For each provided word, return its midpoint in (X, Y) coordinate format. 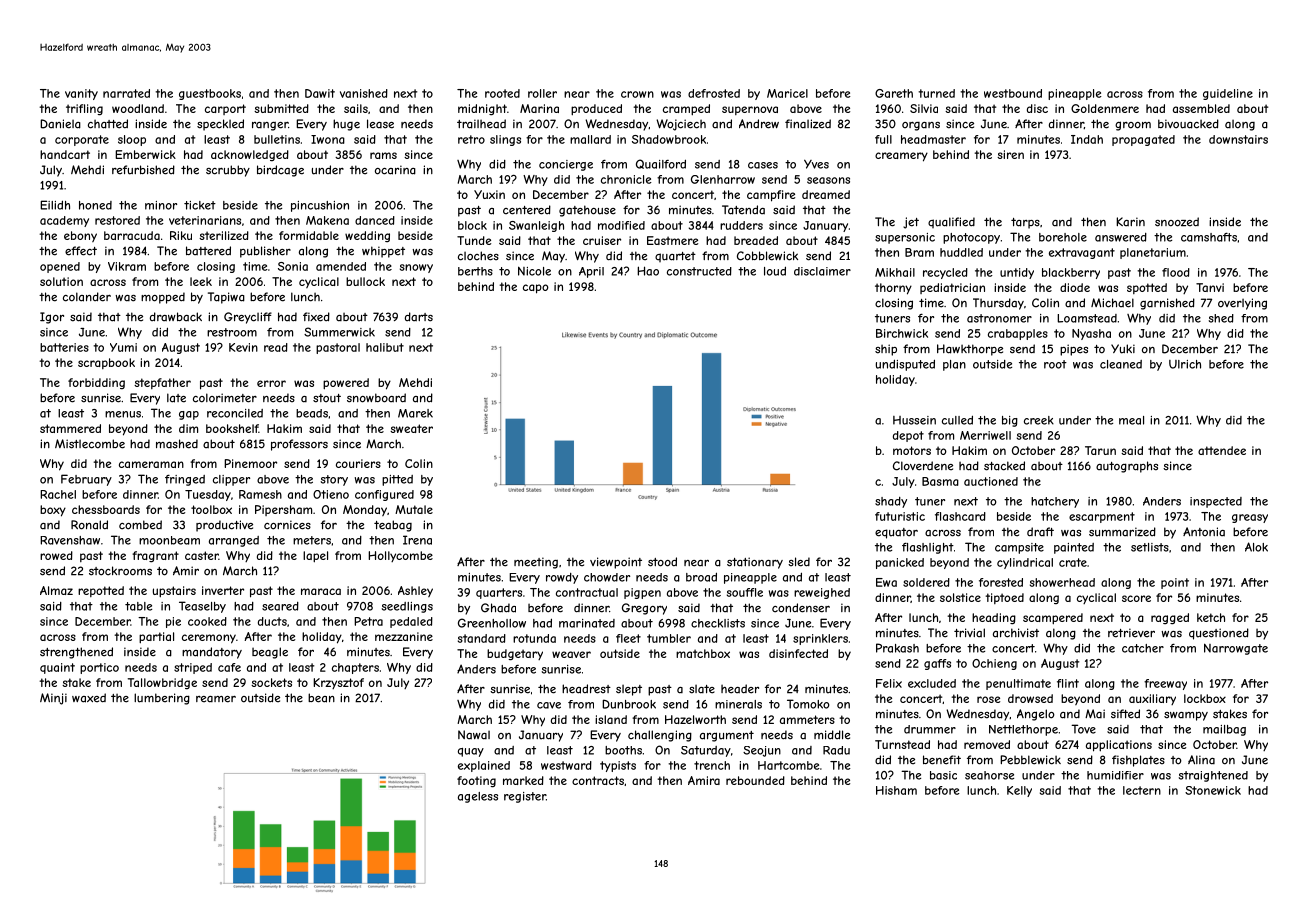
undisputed (905, 365)
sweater (411, 428)
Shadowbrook (669, 139)
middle (832, 735)
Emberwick (145, 154)
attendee (1222, 450)
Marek (415, 413)
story (334, 480)
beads (312, 413)
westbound (1013, 93)
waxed (89, 698)
